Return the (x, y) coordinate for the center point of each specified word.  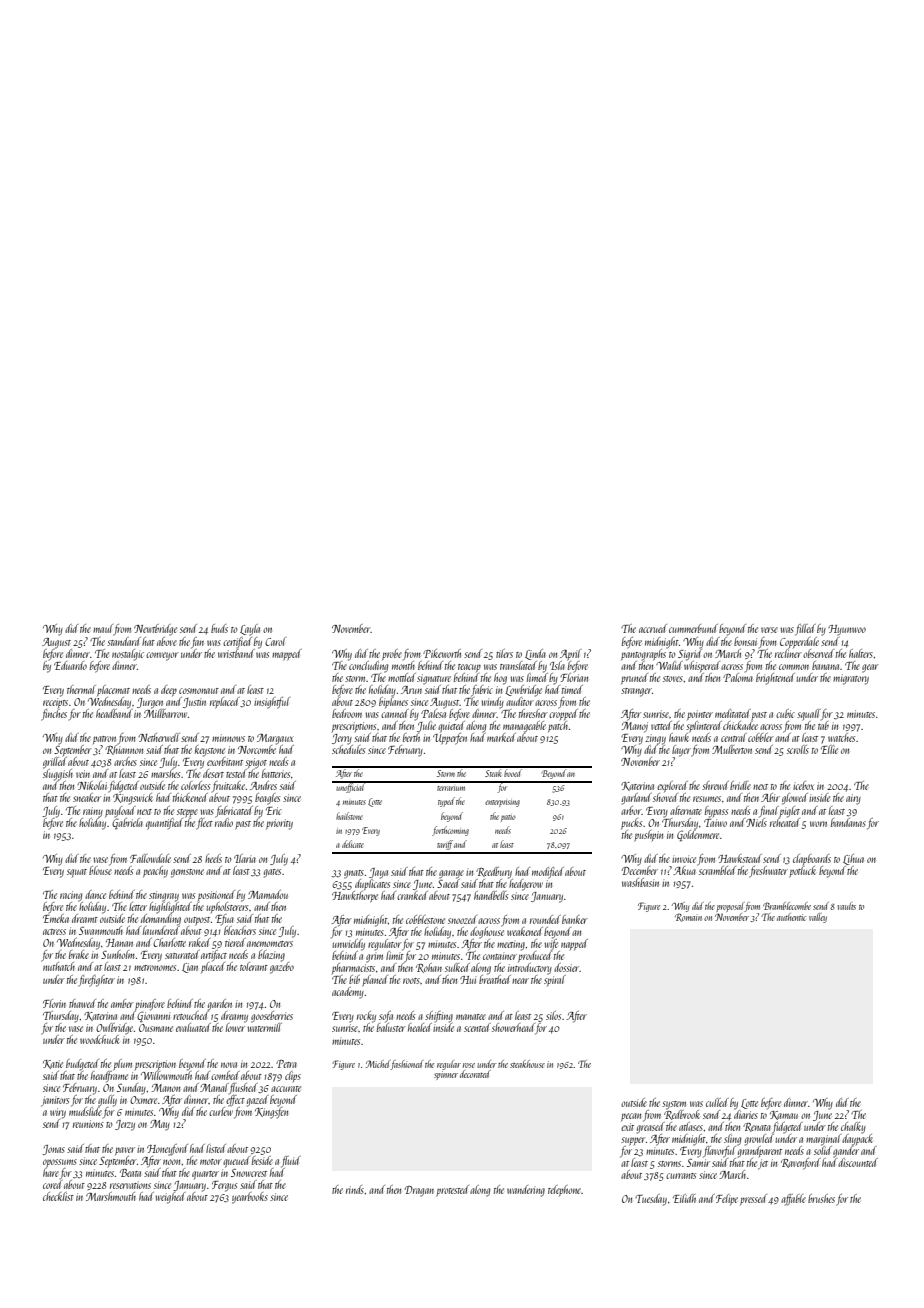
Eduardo (70, 665)
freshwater (768, 872)
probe (392, 654)
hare (51, 1172)
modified (548, 873)
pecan (631, 1117)
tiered (235, 942)
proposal (730, 907)
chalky (853, 1127)
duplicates (372, 884)
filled (805, 630)
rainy (93, 812)
